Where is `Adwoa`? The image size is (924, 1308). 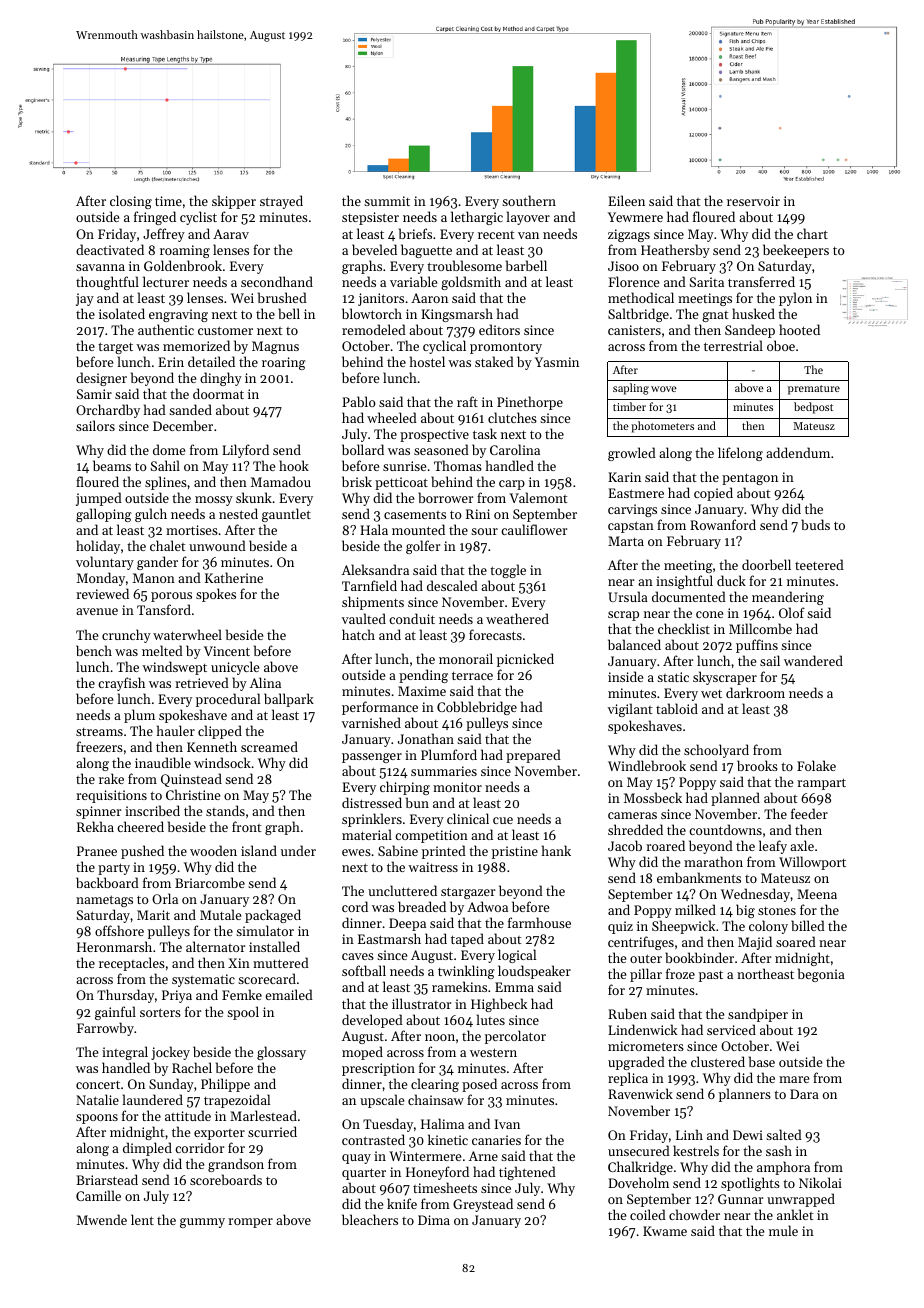 Adwoa is located at coordinates (487, 906).
